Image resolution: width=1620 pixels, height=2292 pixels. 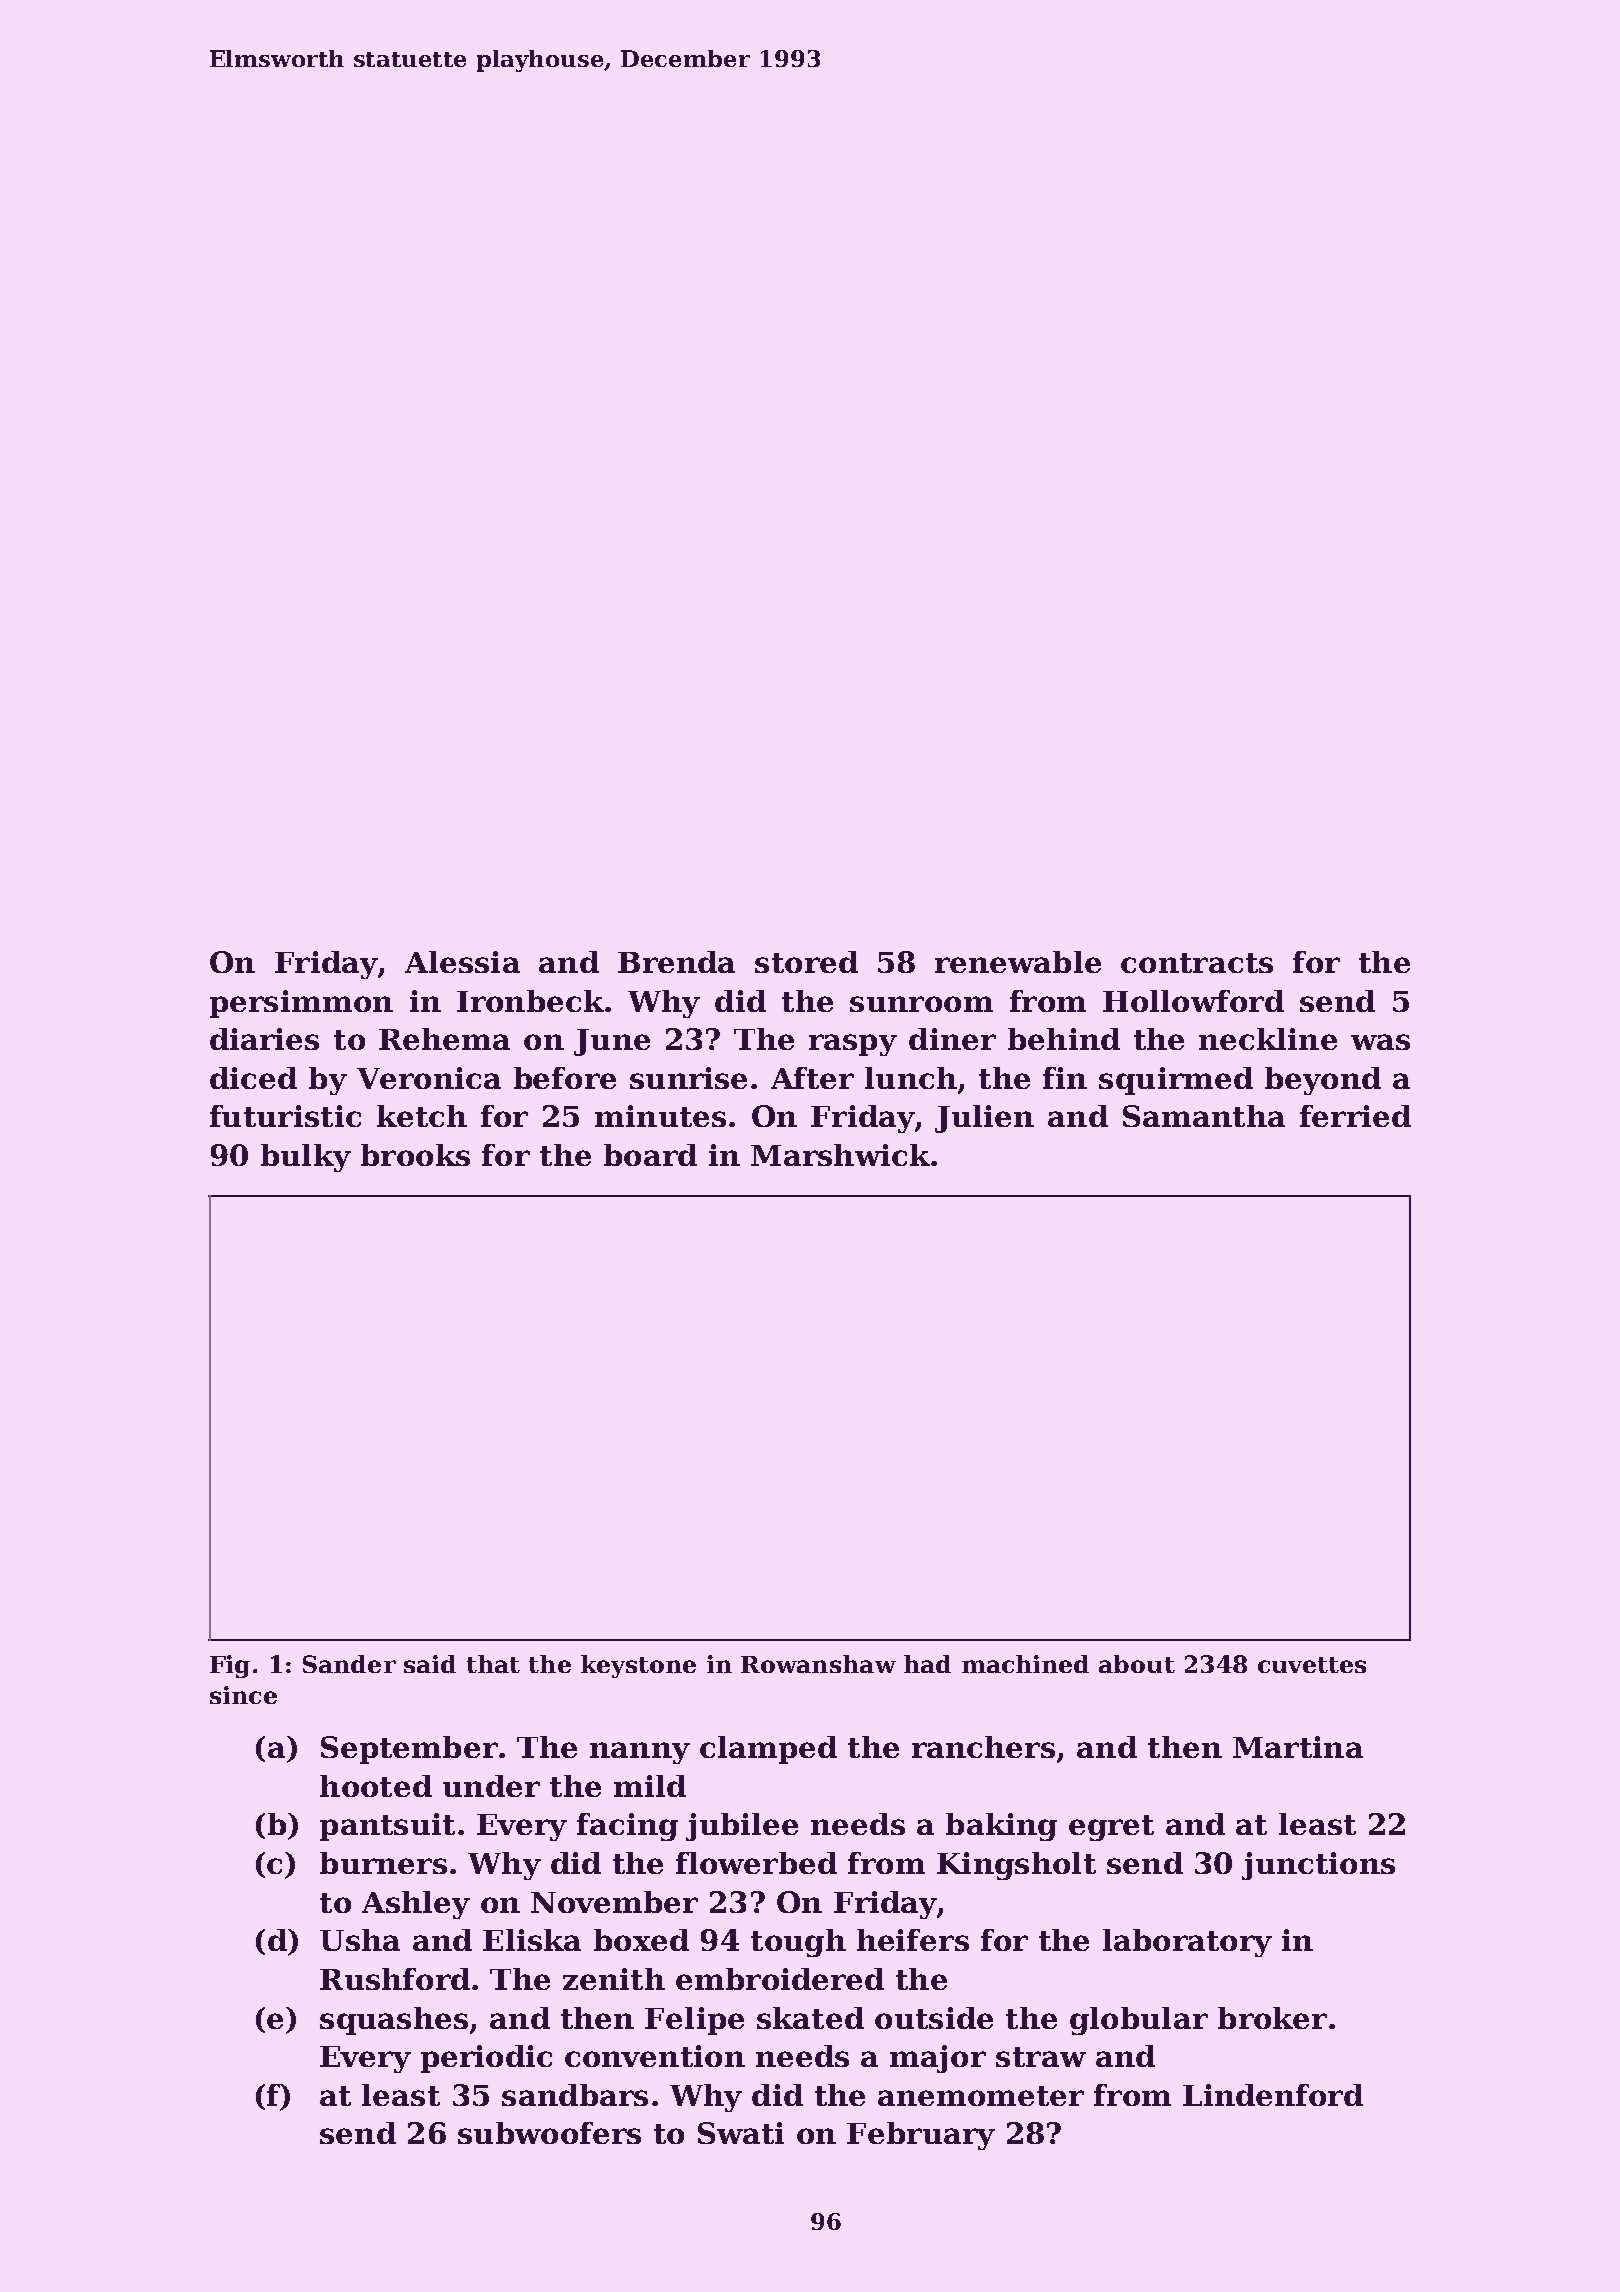 I want to click on nanny, so click(x=640, y=1753).
